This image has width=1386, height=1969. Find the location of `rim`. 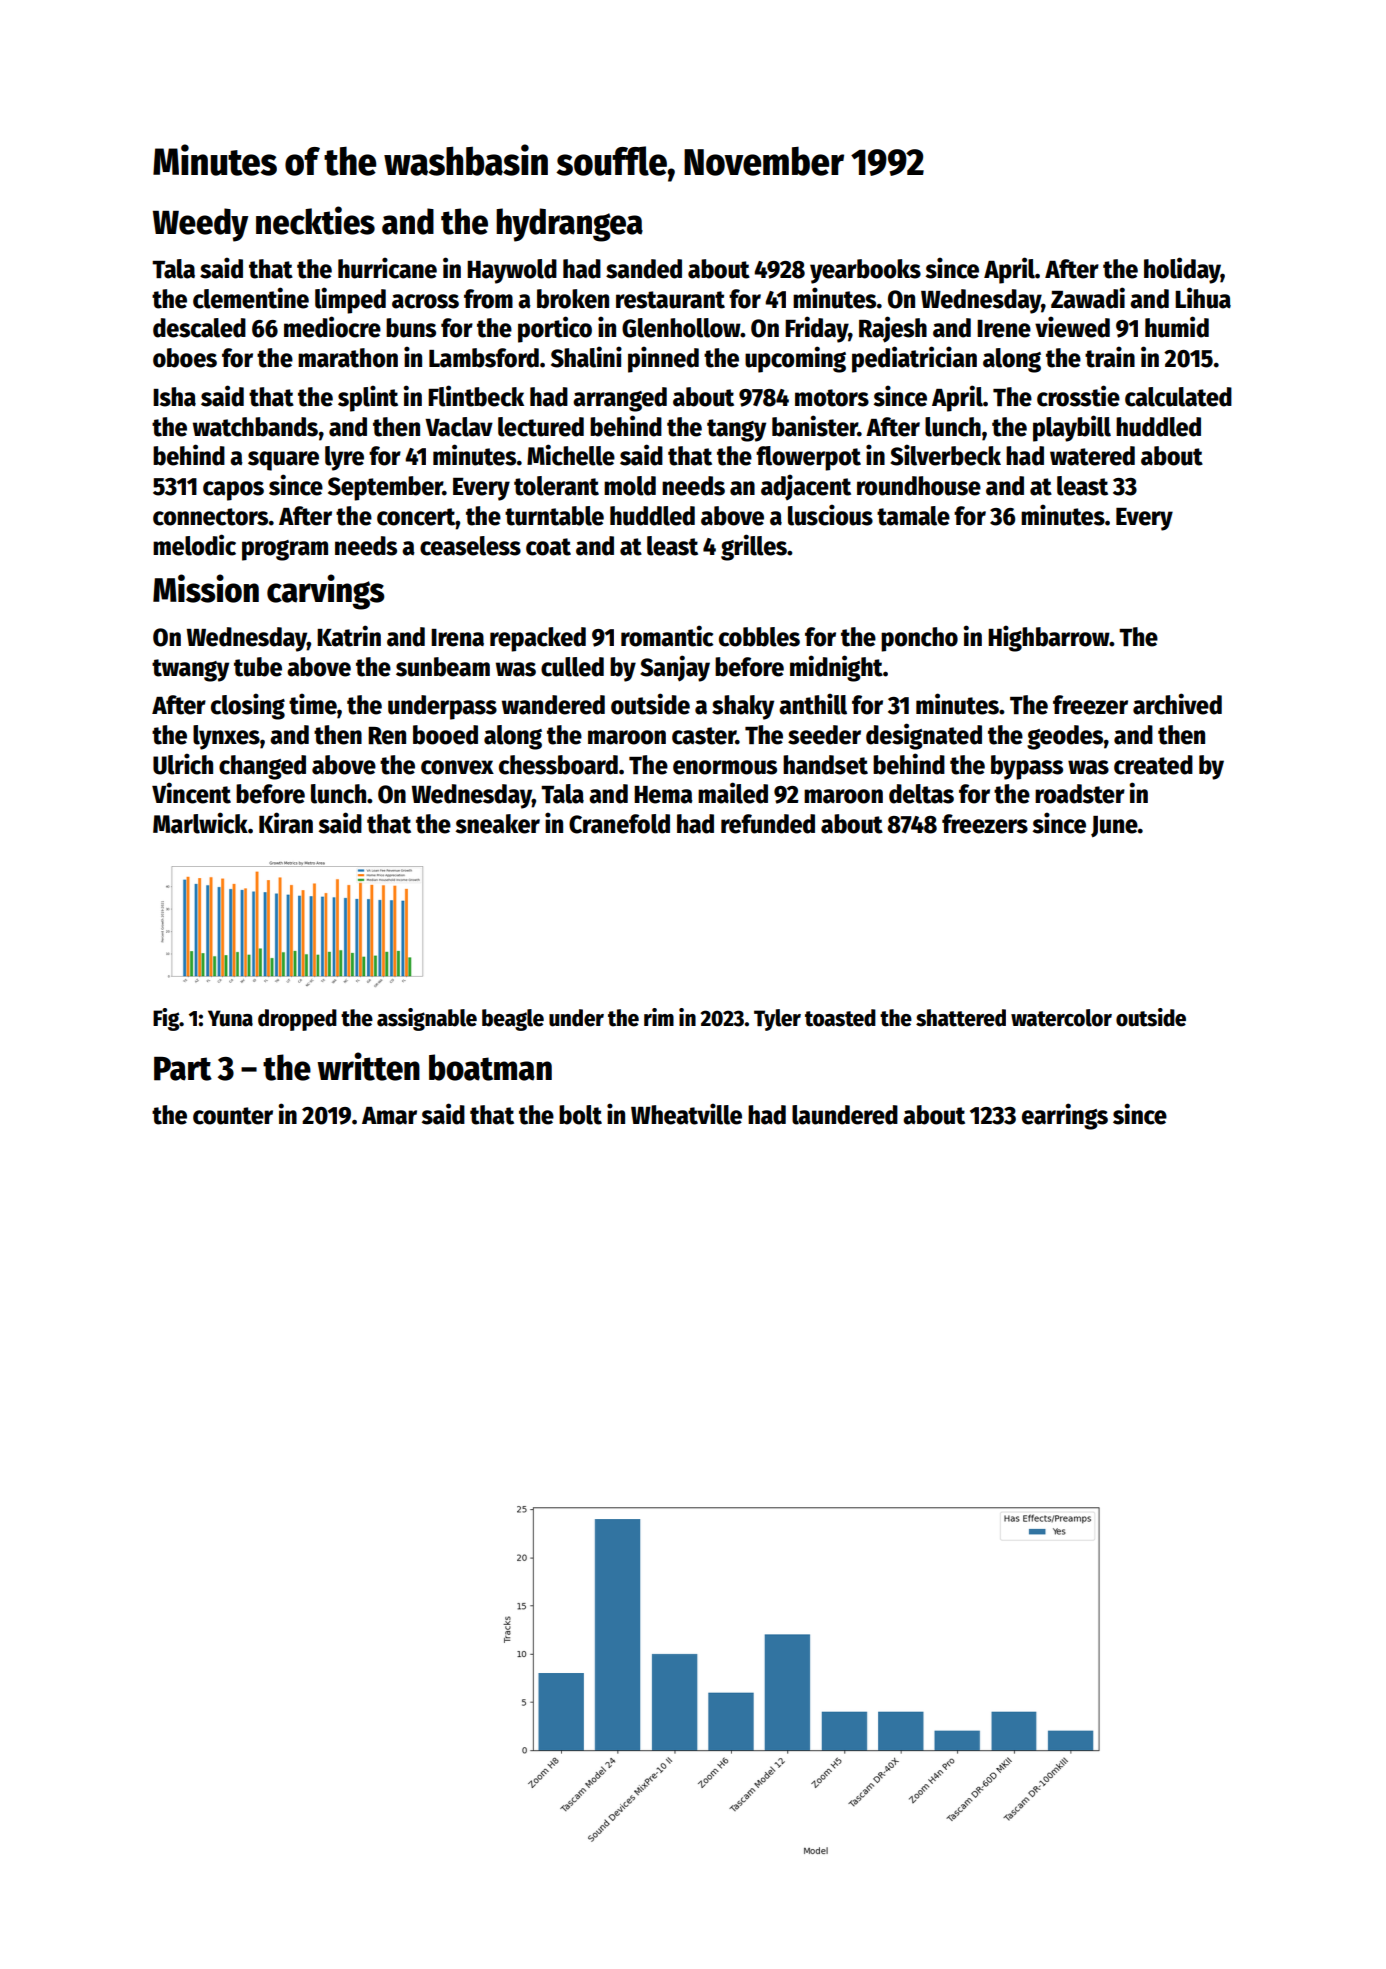

rim is located at coordinates (659, 1017).
